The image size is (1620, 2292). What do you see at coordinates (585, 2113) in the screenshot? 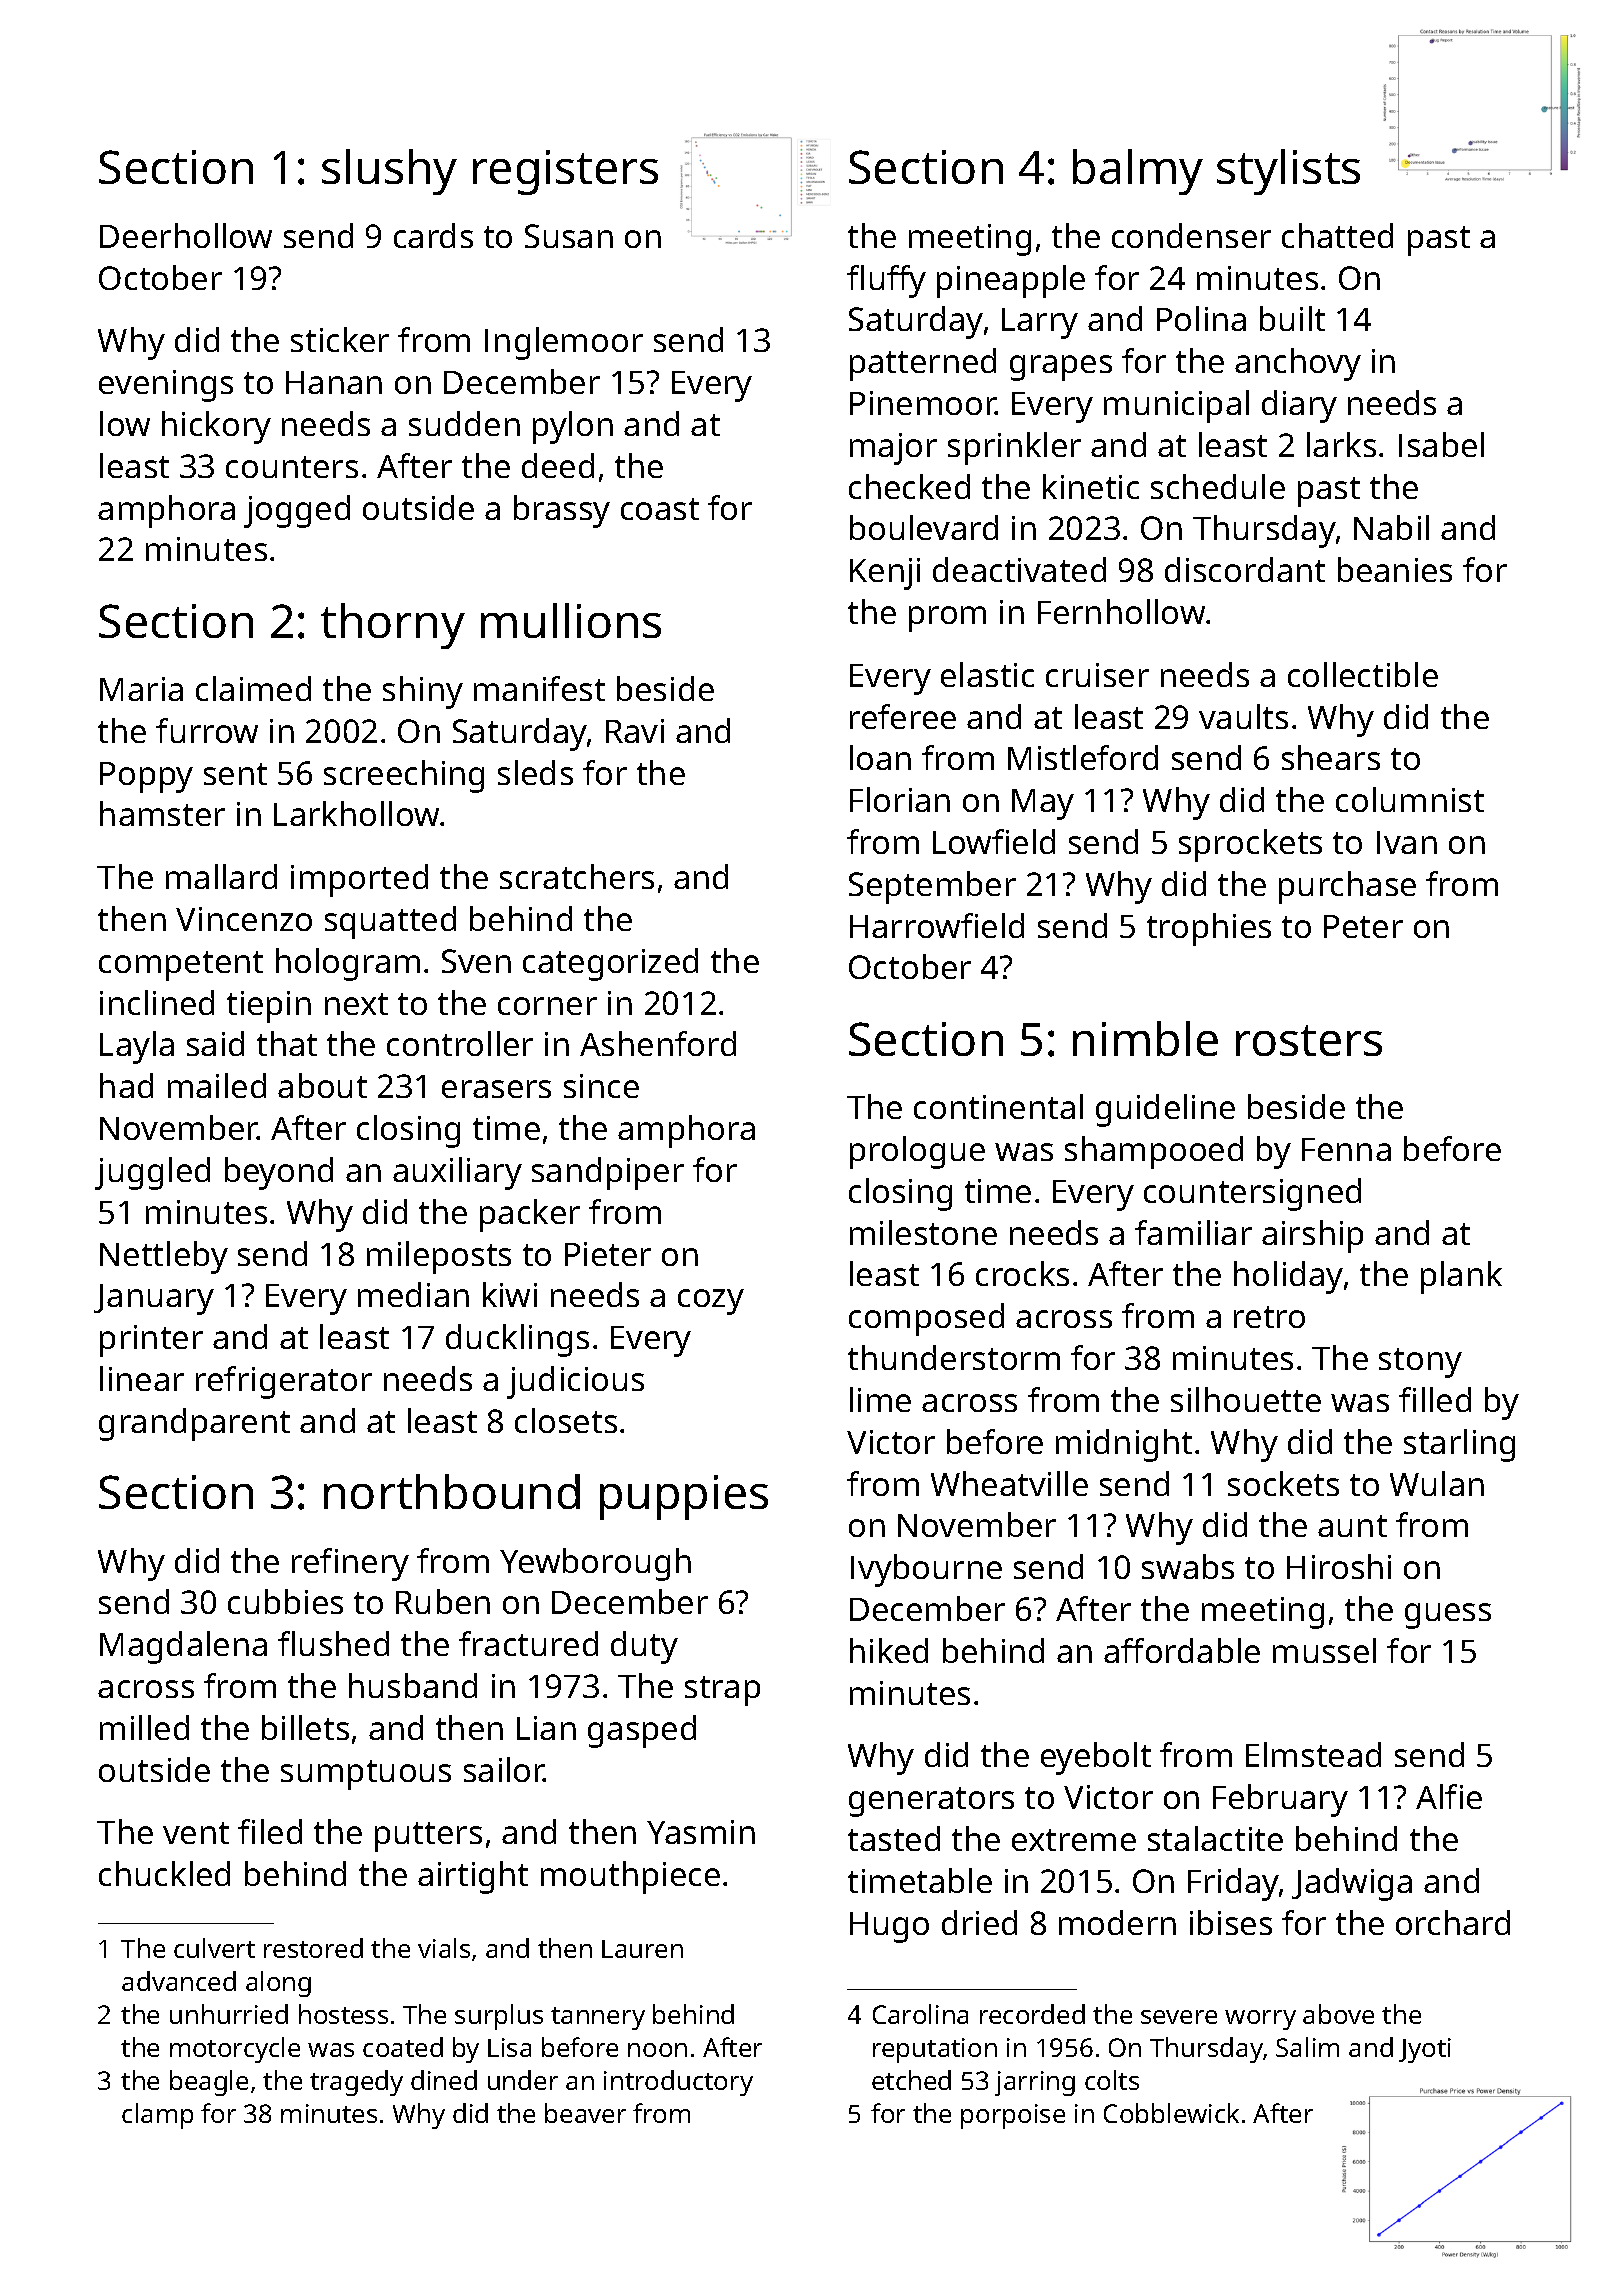
I see `beaver` at bounding box center [585, 2113].
